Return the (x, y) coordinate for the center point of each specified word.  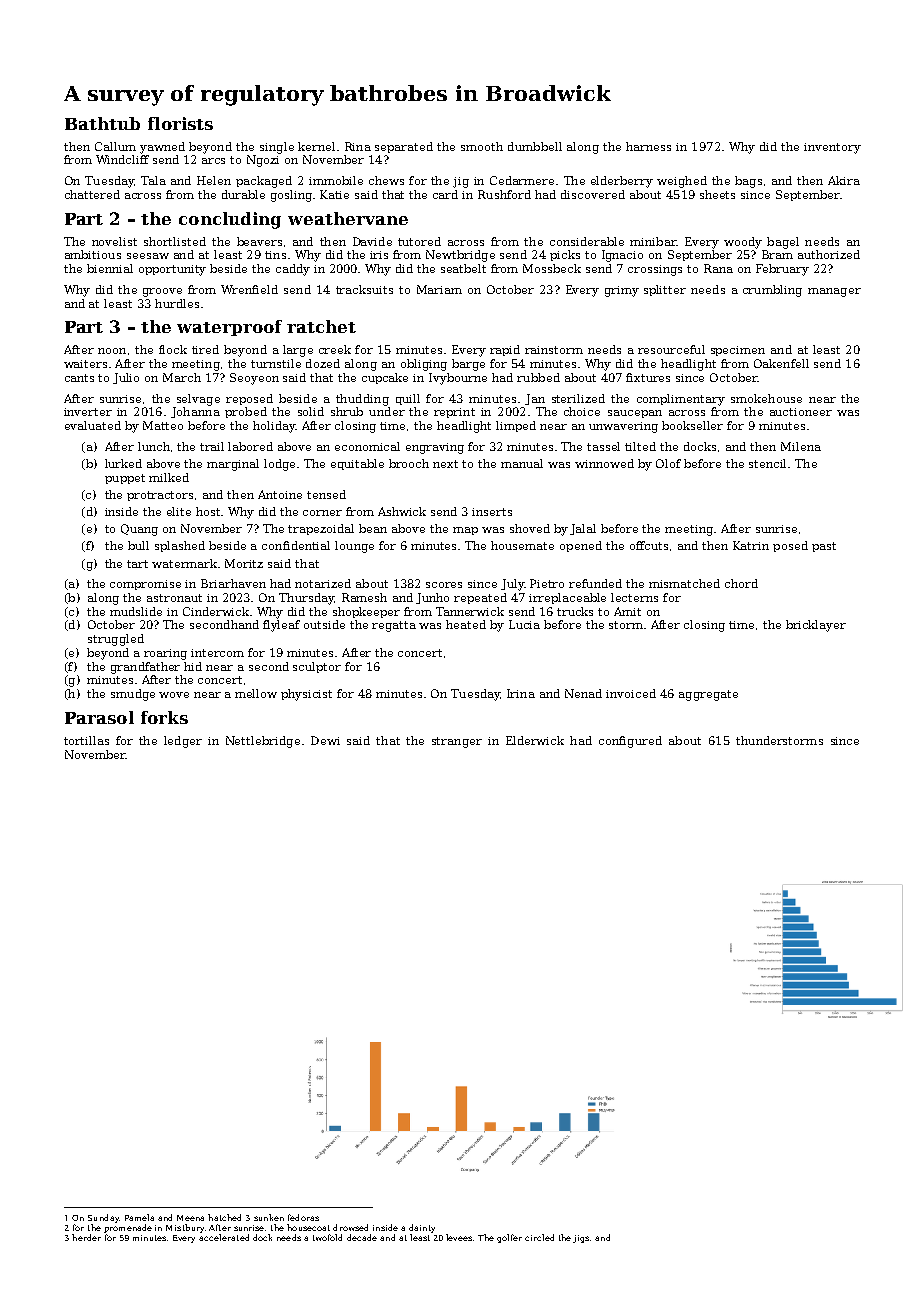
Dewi (325, 740)
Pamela (139, 1217)
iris (379, 255)
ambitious (93, 254)
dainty (422, 1228)
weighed (682, 182)
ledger (183, 742)
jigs (581, 1239)
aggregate (708, 695)
